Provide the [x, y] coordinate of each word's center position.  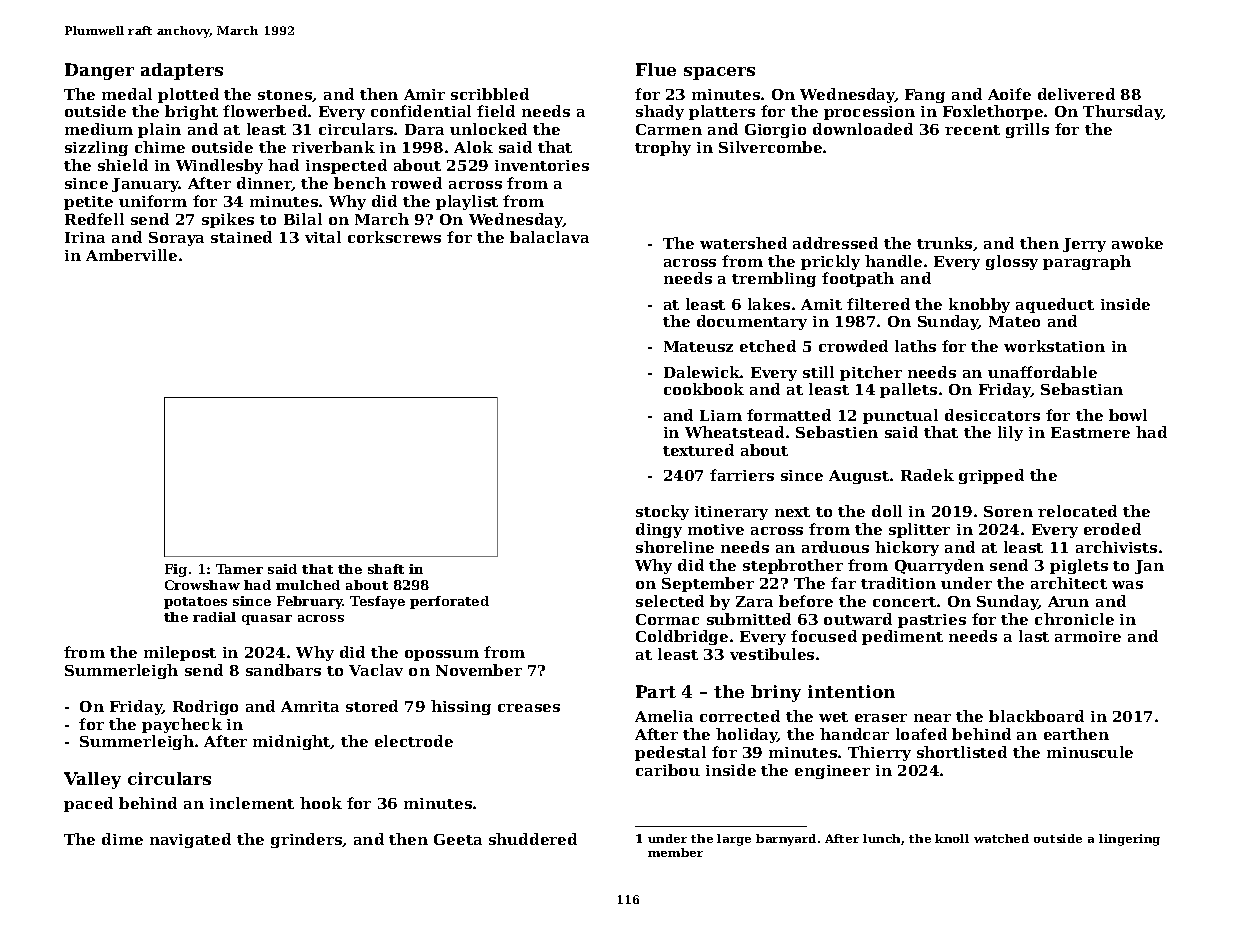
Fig [176, 570]
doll [887, 511]
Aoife [1009, 94]
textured [698, 450]
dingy [659, 530]
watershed [743, 243]
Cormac [667, 619]
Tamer [239, 569]
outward [858, 619]
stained [241, 237]
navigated [190, 840]
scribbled [490, 94]
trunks [944, 243]
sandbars [283, 670]
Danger [99, 71]
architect [1069, 583]
